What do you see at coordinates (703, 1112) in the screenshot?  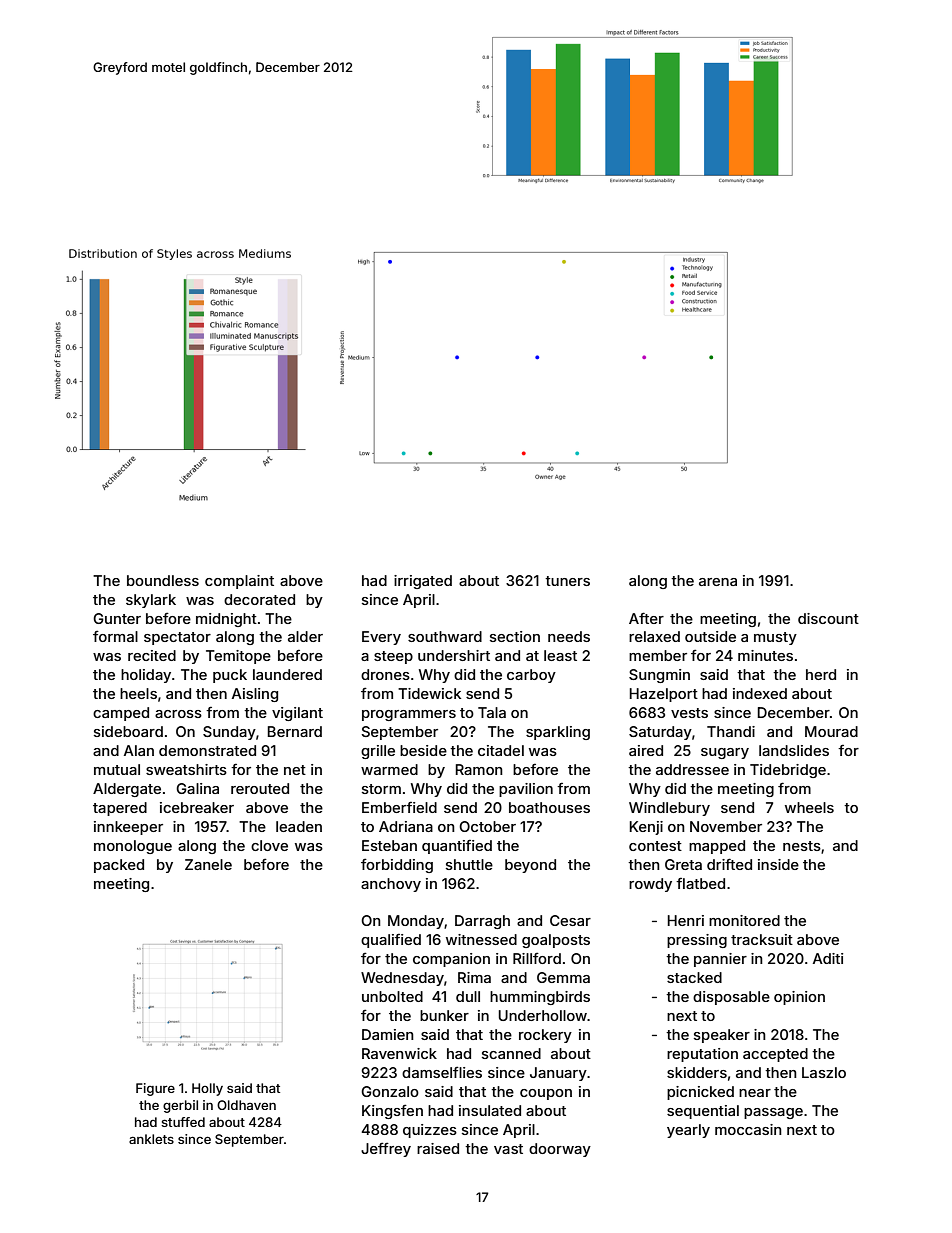 I see `sequential` at bounding box center [703, 1112].
